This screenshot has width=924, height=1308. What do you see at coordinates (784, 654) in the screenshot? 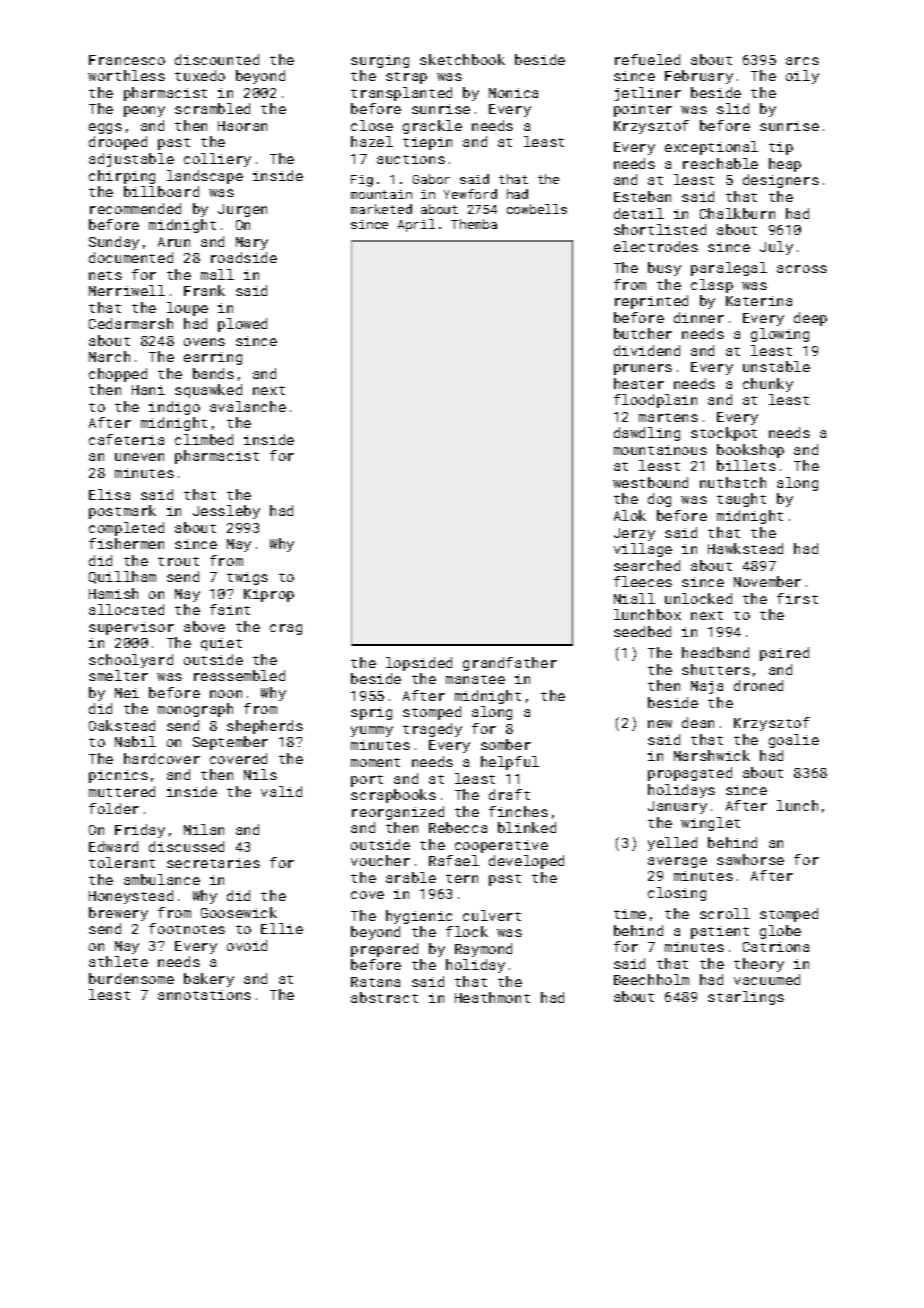
I see `paired` at bounding box center [784, 654].
